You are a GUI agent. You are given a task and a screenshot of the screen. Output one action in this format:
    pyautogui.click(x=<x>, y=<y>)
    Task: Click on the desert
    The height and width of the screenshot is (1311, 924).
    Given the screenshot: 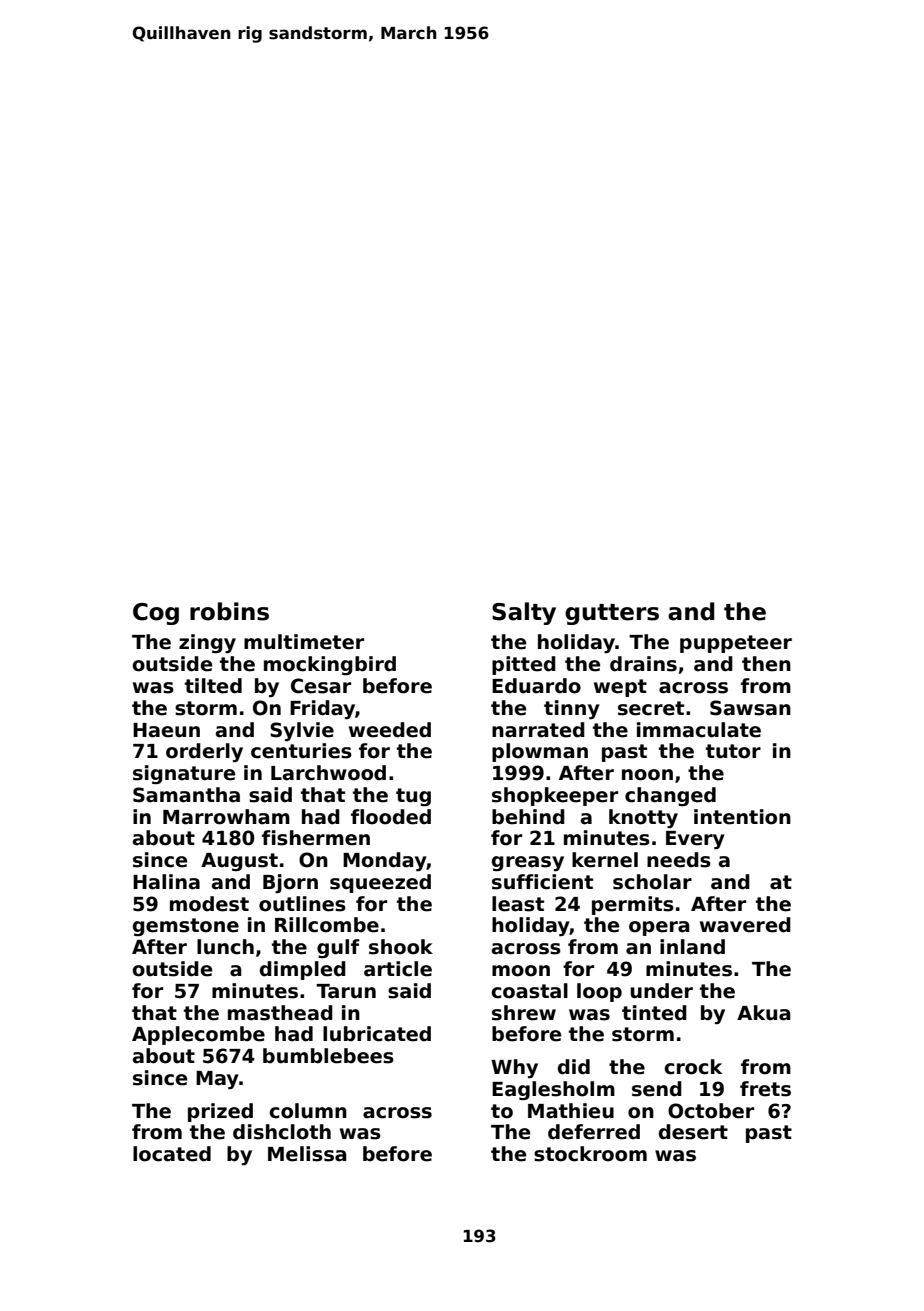 What is the action you would take?
    pyautogui.click(x=693, y=1132)
